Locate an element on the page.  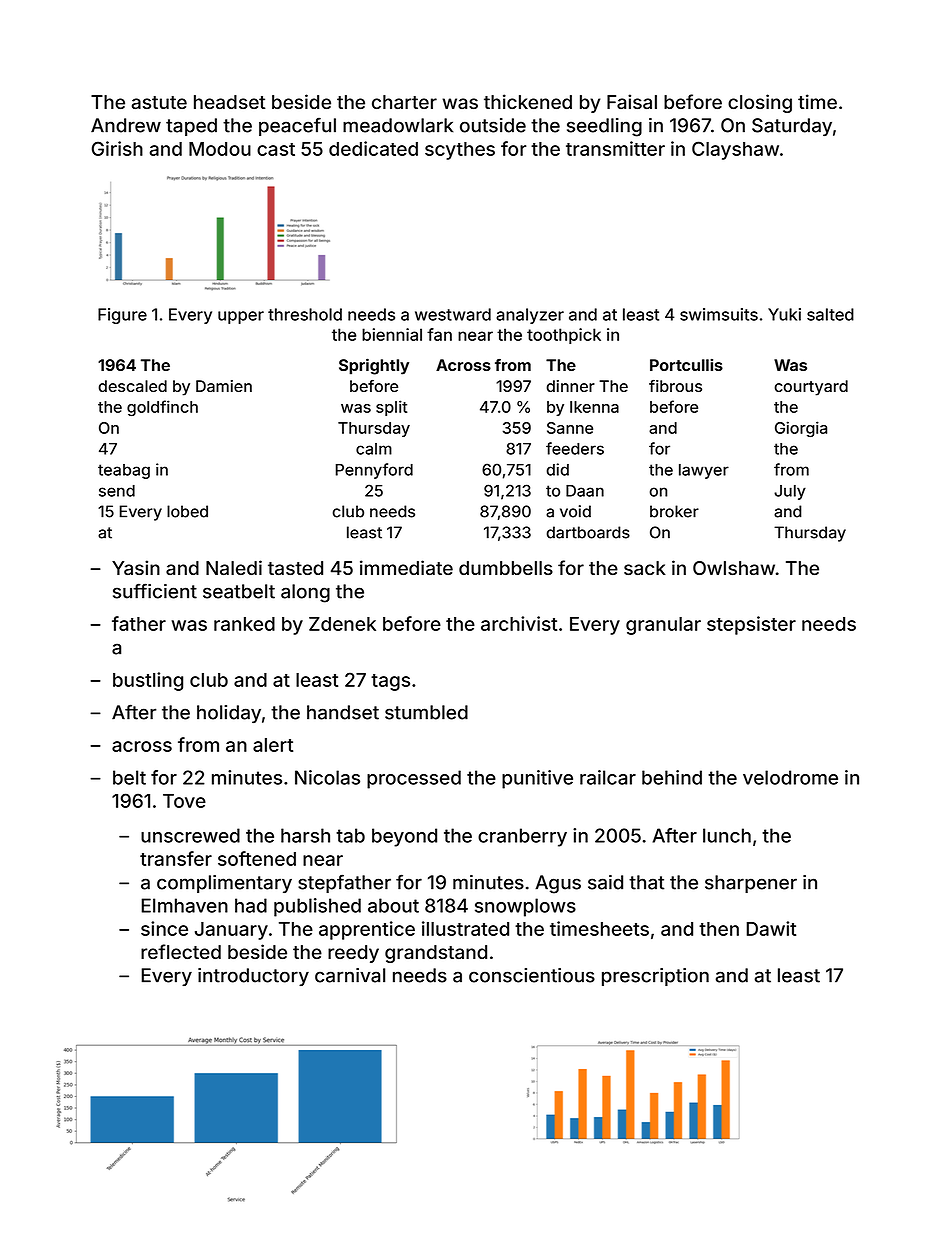
swimsuits is located at coordinates (719, 314).
